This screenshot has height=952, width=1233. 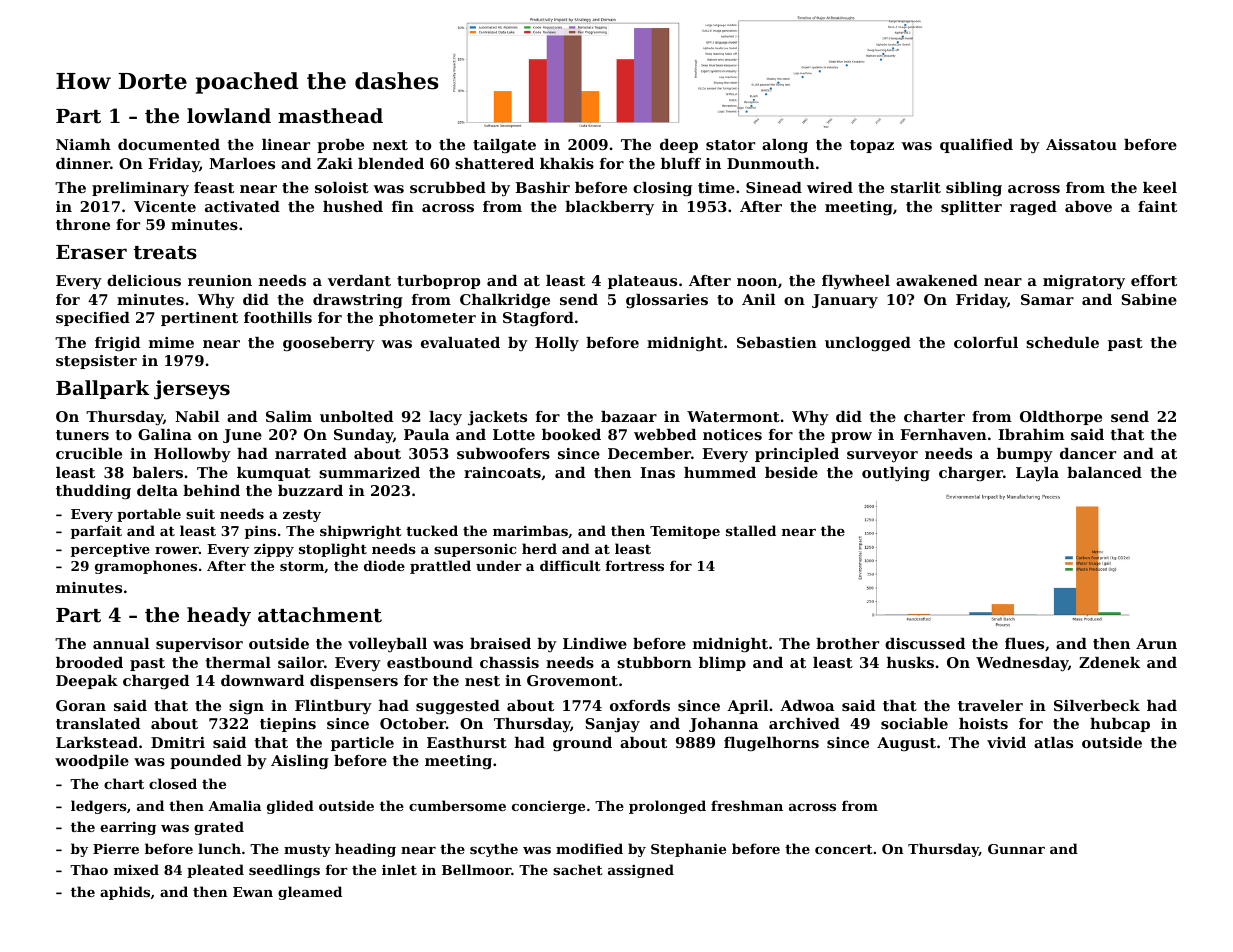 I want to click on Aissatou, so click(x=1081, y=144).
